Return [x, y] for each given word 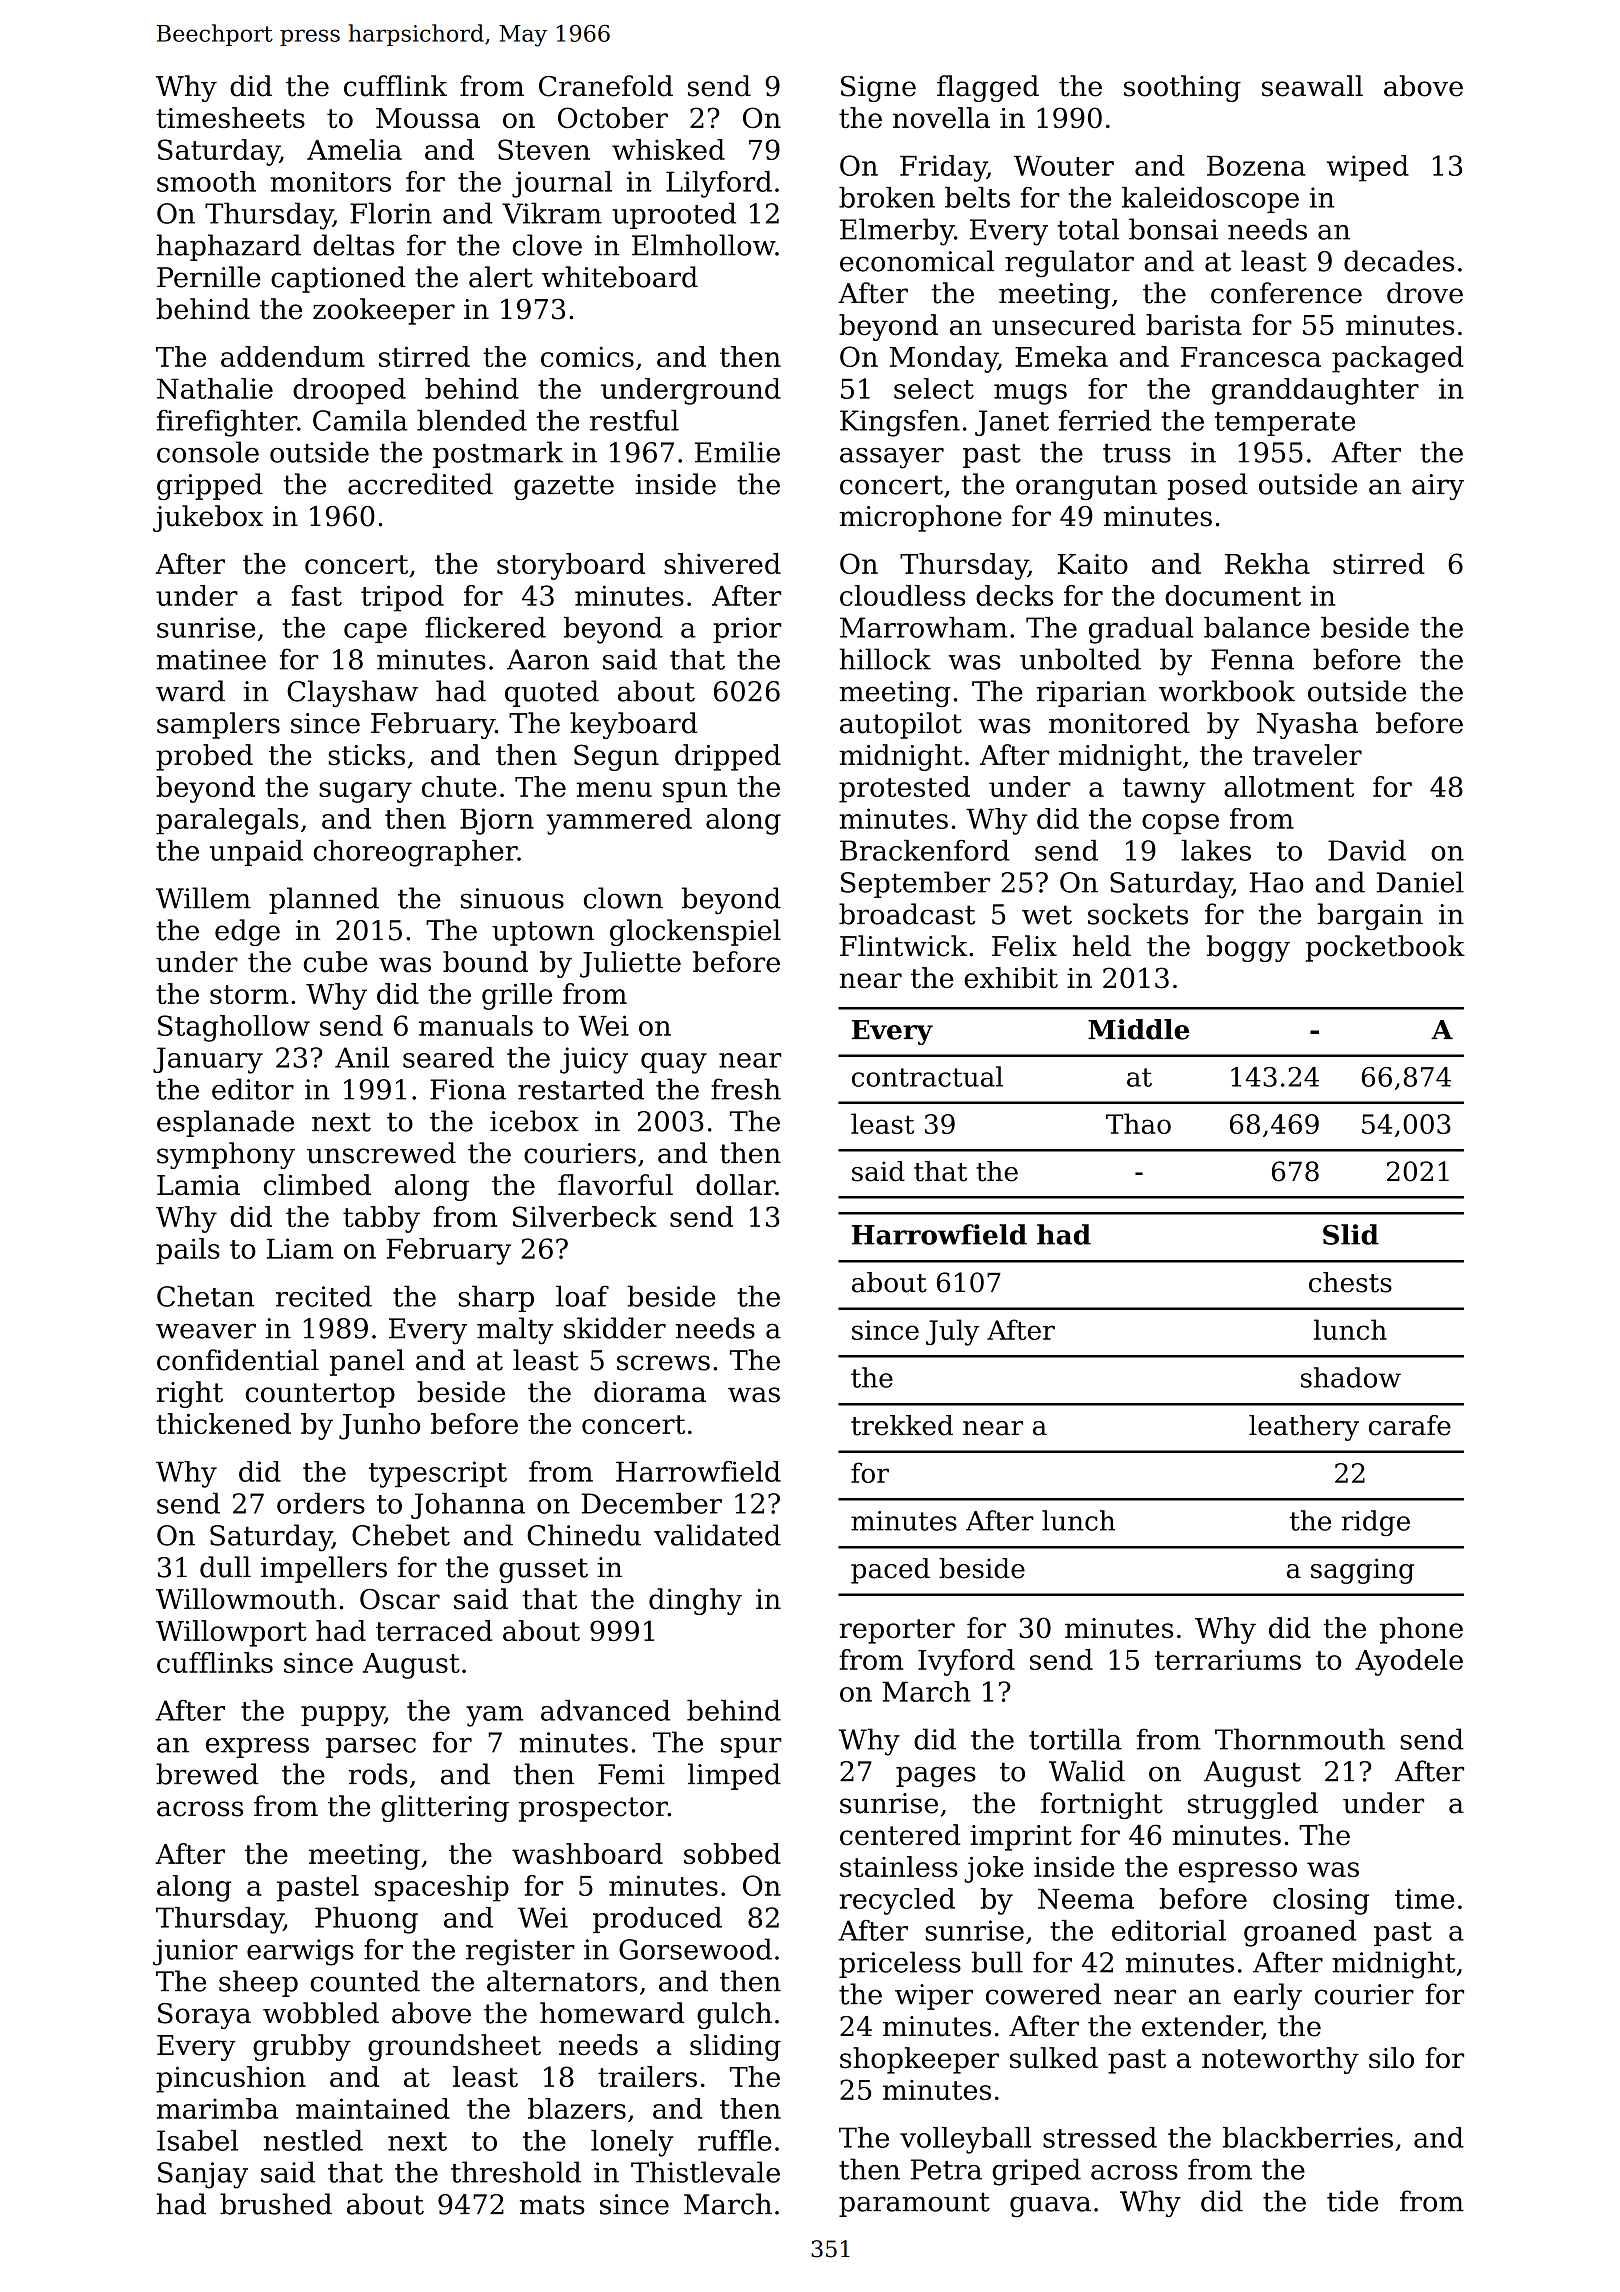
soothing [1182, 88]
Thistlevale [705, 2172]
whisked [668, 149]
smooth [206, 181]
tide [1352, 2201]
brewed [207, 1774]
